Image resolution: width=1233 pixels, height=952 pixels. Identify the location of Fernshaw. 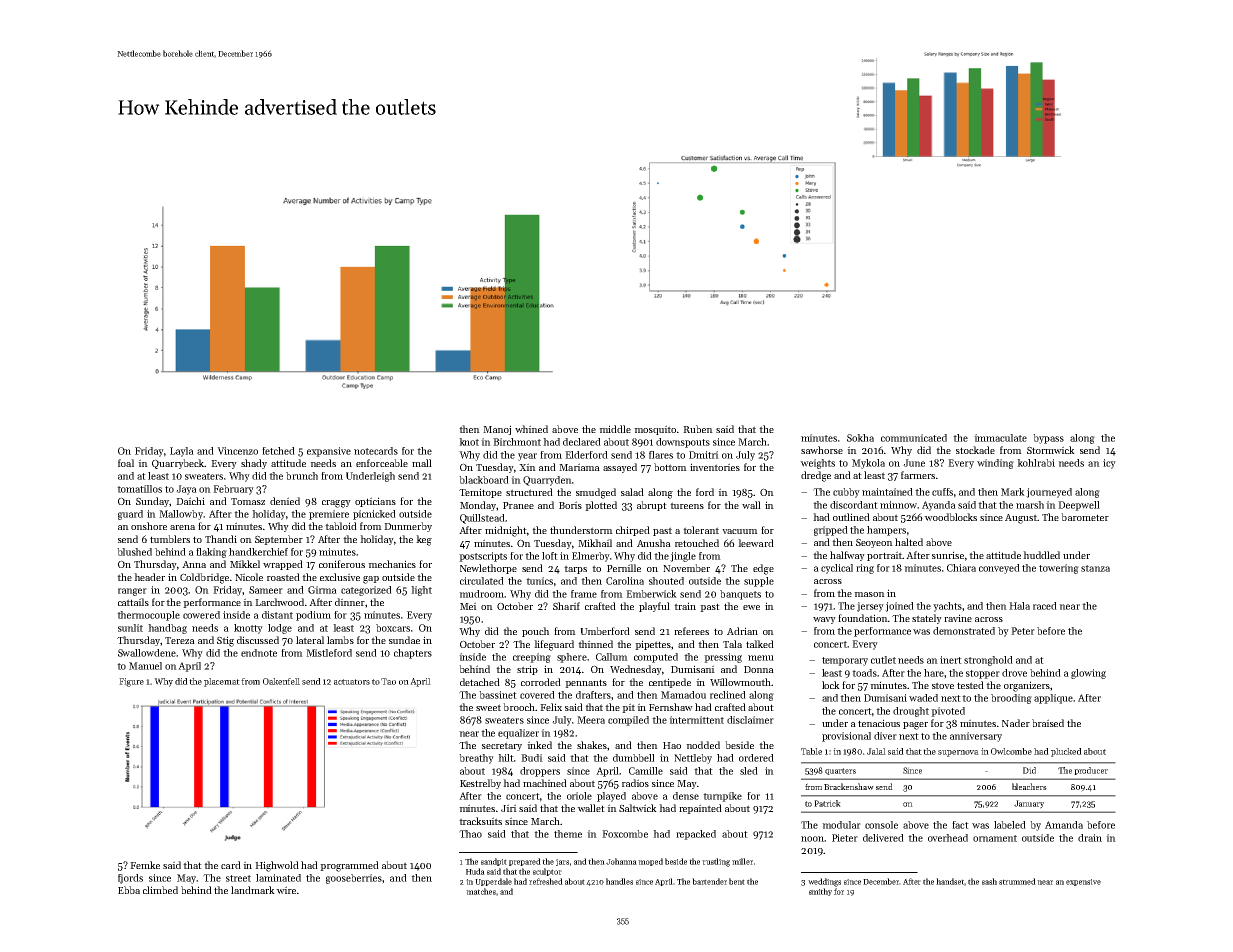
(671, 707).
